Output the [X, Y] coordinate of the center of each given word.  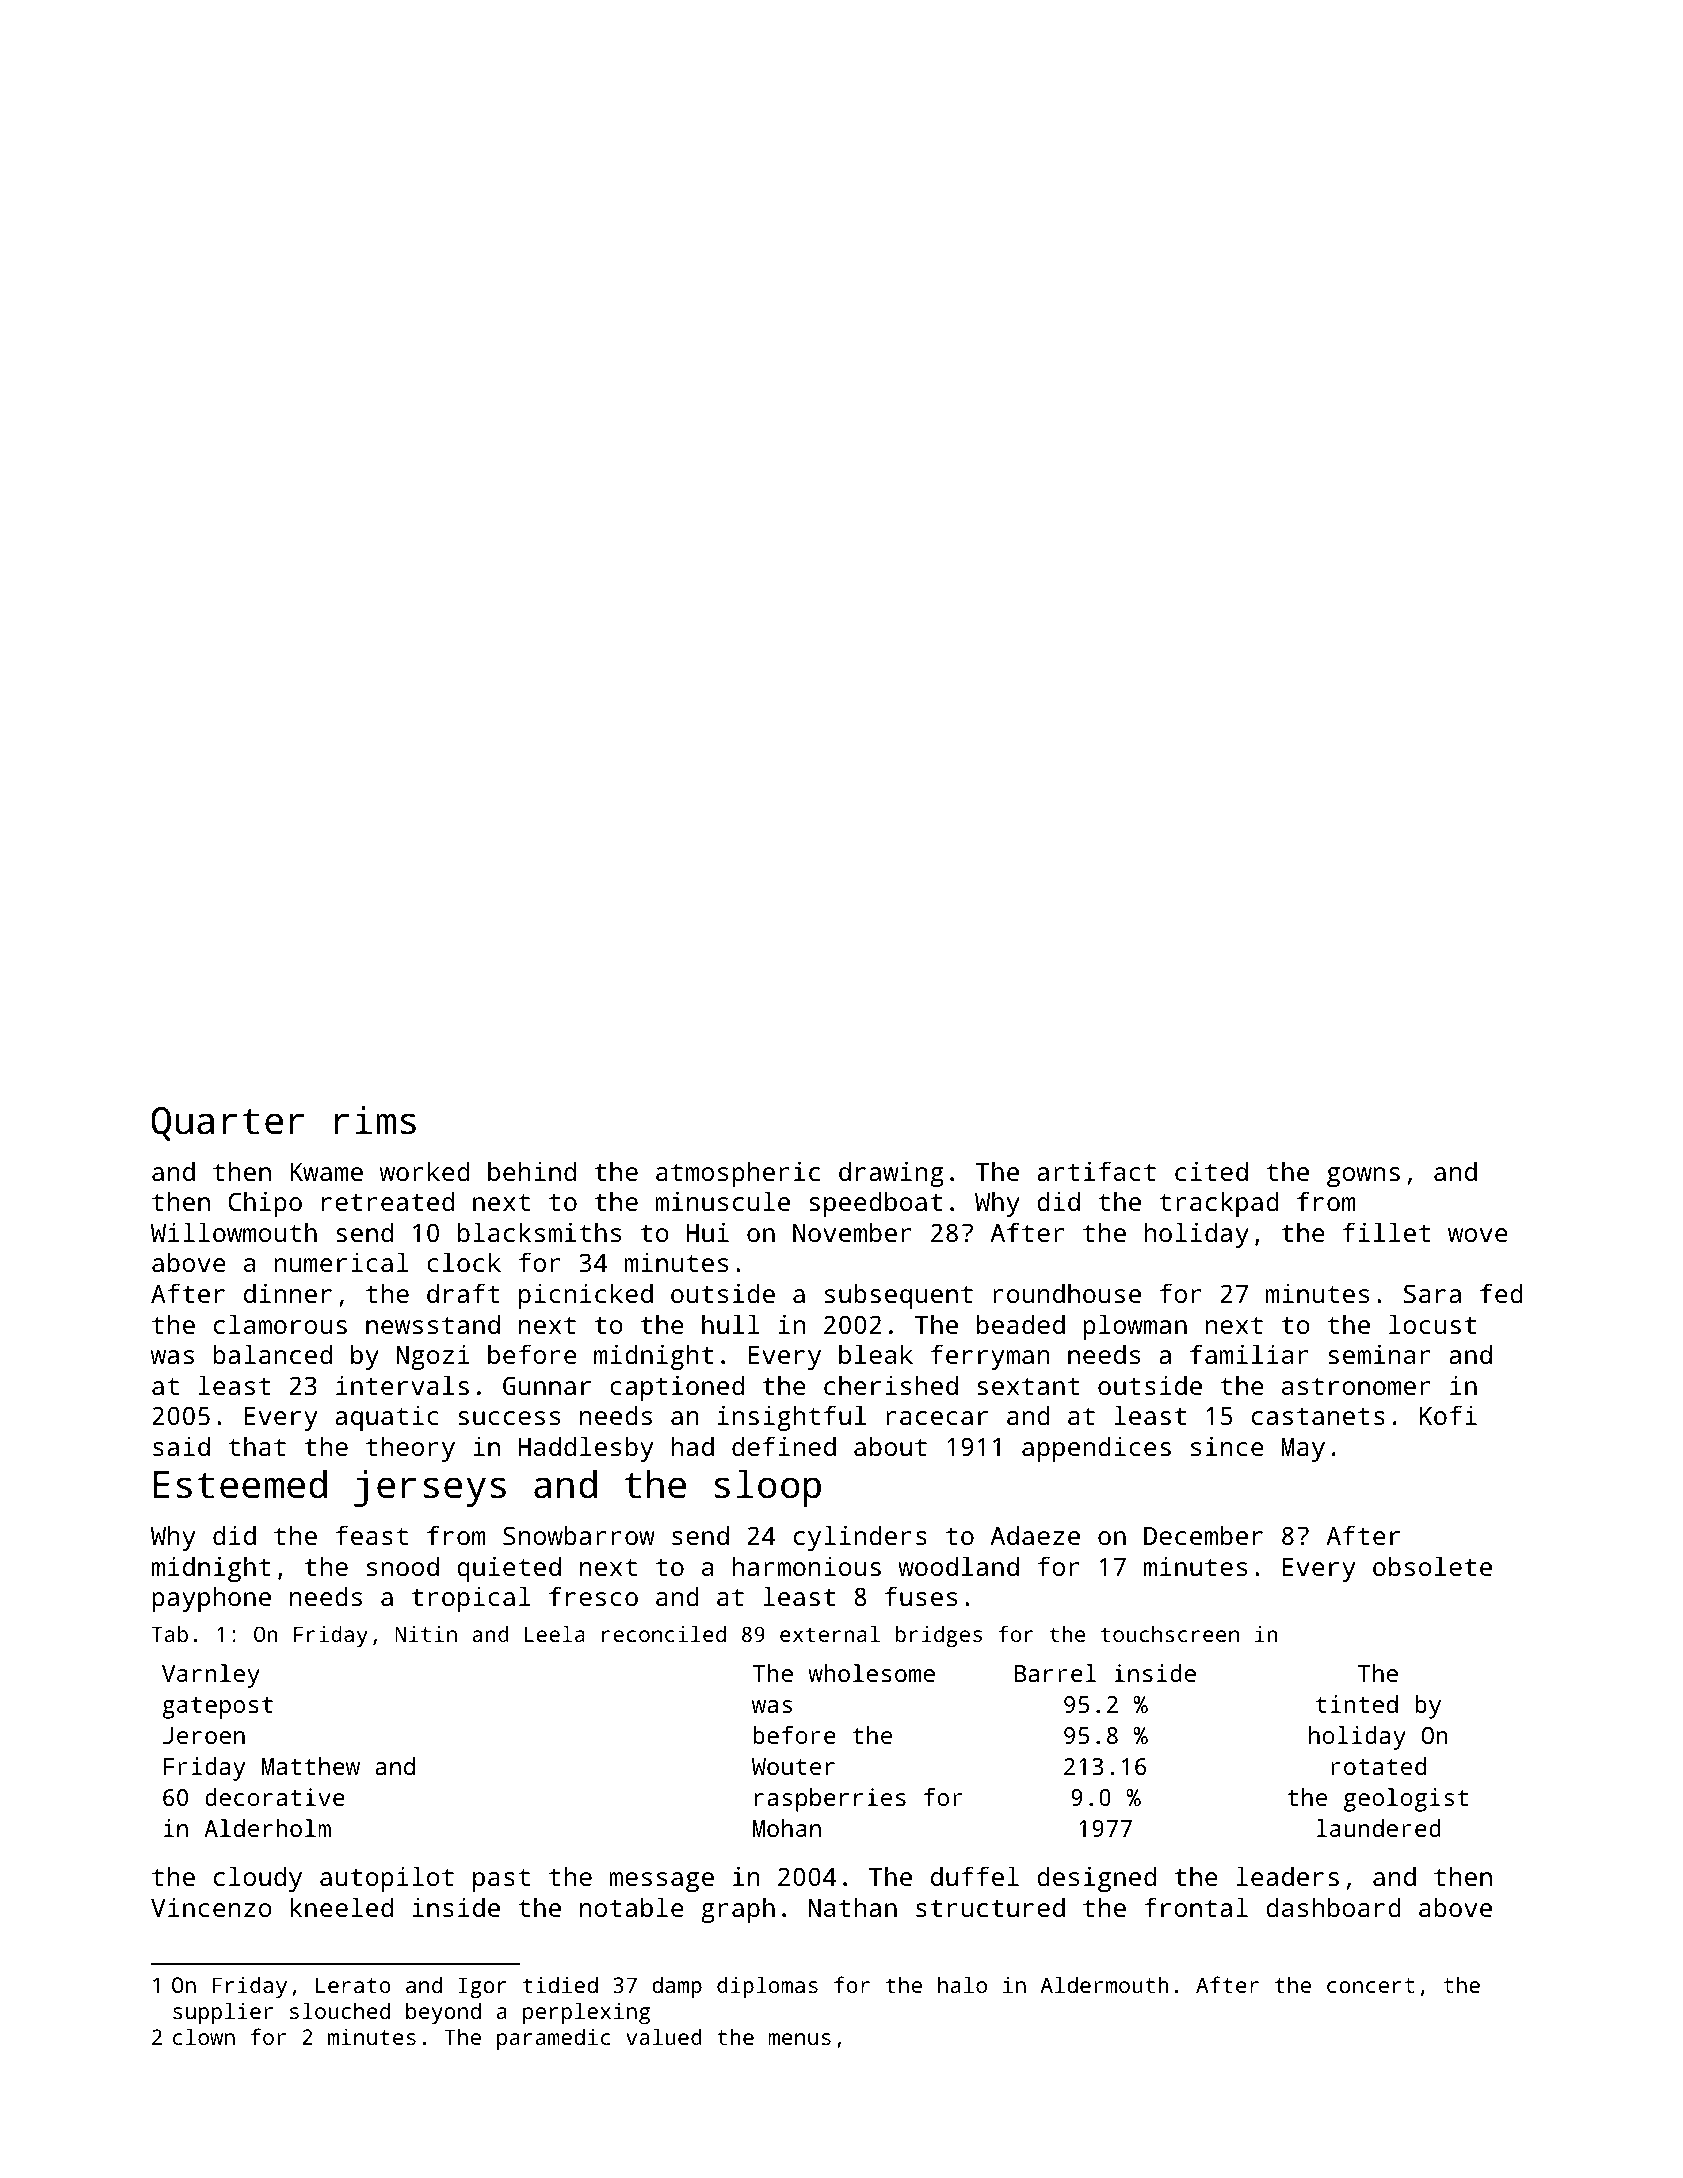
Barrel [1055, 1673]
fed [1501, 1293]
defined [784, 1446]
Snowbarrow [579, 1535]
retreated [388, 1201]
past [501, 1880]
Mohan [787, 1828]
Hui [707, 1232]
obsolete [1432, 1566]
